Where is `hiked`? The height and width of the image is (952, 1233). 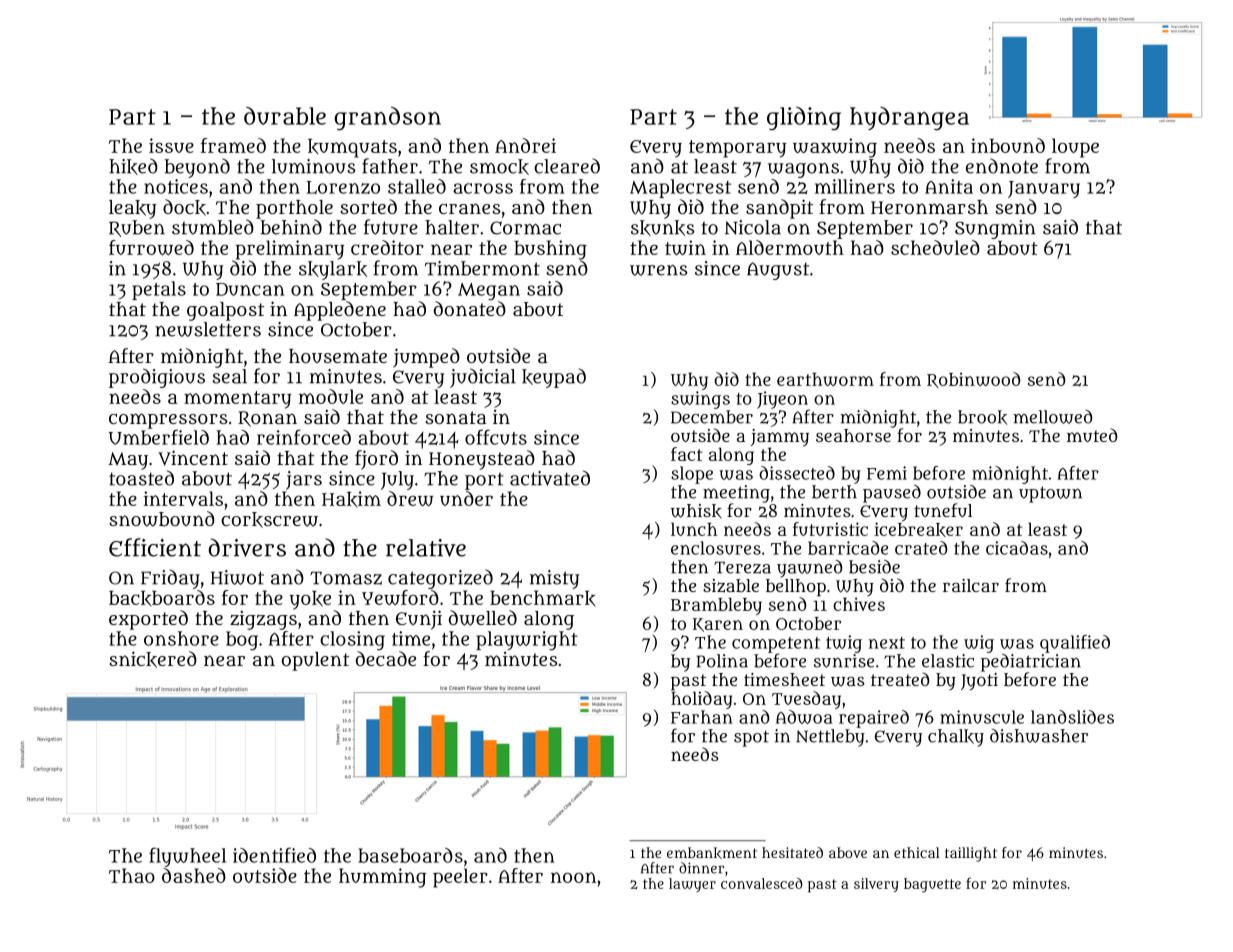 hiked is located at coordinates (133, 166).
